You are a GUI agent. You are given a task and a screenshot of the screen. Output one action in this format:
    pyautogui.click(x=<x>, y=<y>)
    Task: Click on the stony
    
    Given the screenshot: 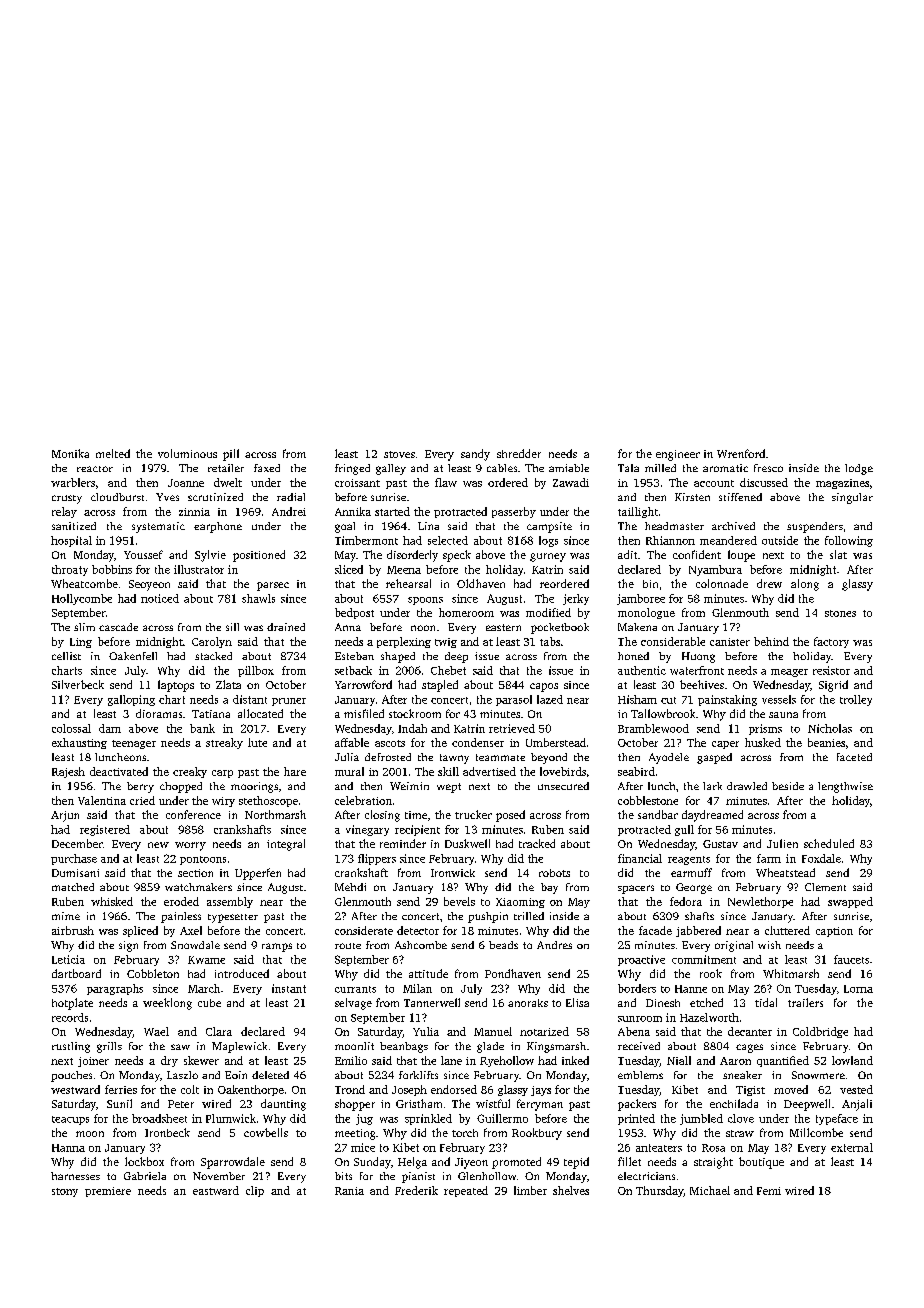 What is the action you would take?
    pyautogui.click(x=65, y=1192)
